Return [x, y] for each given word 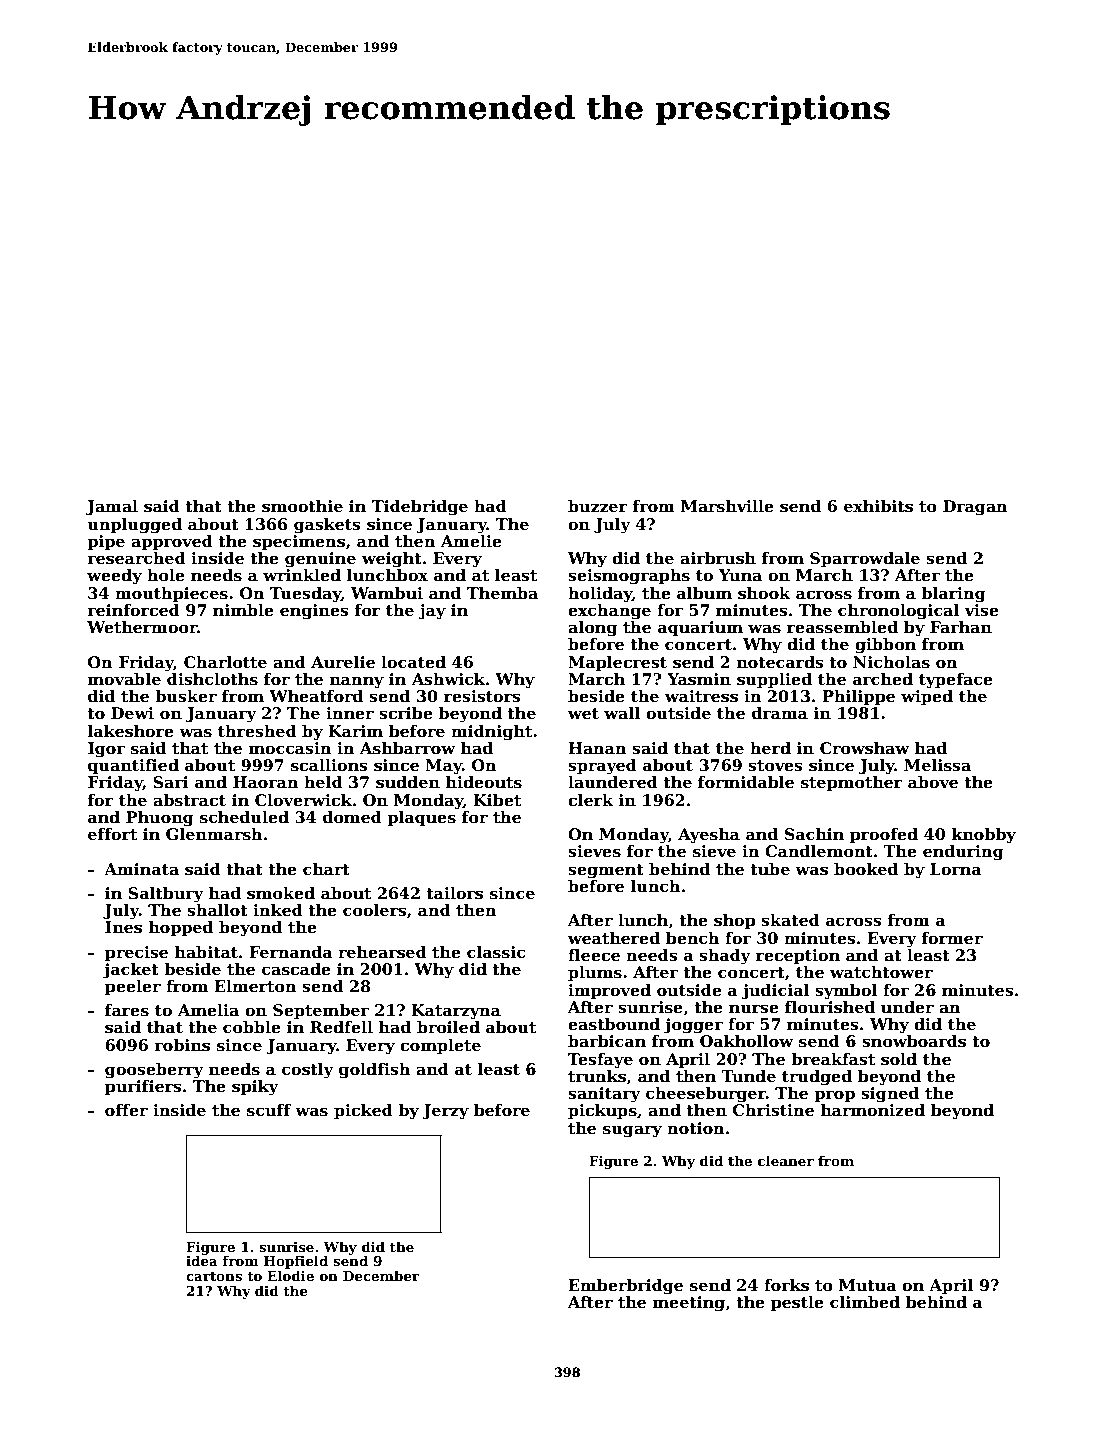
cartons [214, 1276]
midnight [491, 733]
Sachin [814, 834]
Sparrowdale [865, 560]
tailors [454, 893]
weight [392, 560]
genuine [320, 560]
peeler [133, 988]
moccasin [290, 748]
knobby [984, 836]
